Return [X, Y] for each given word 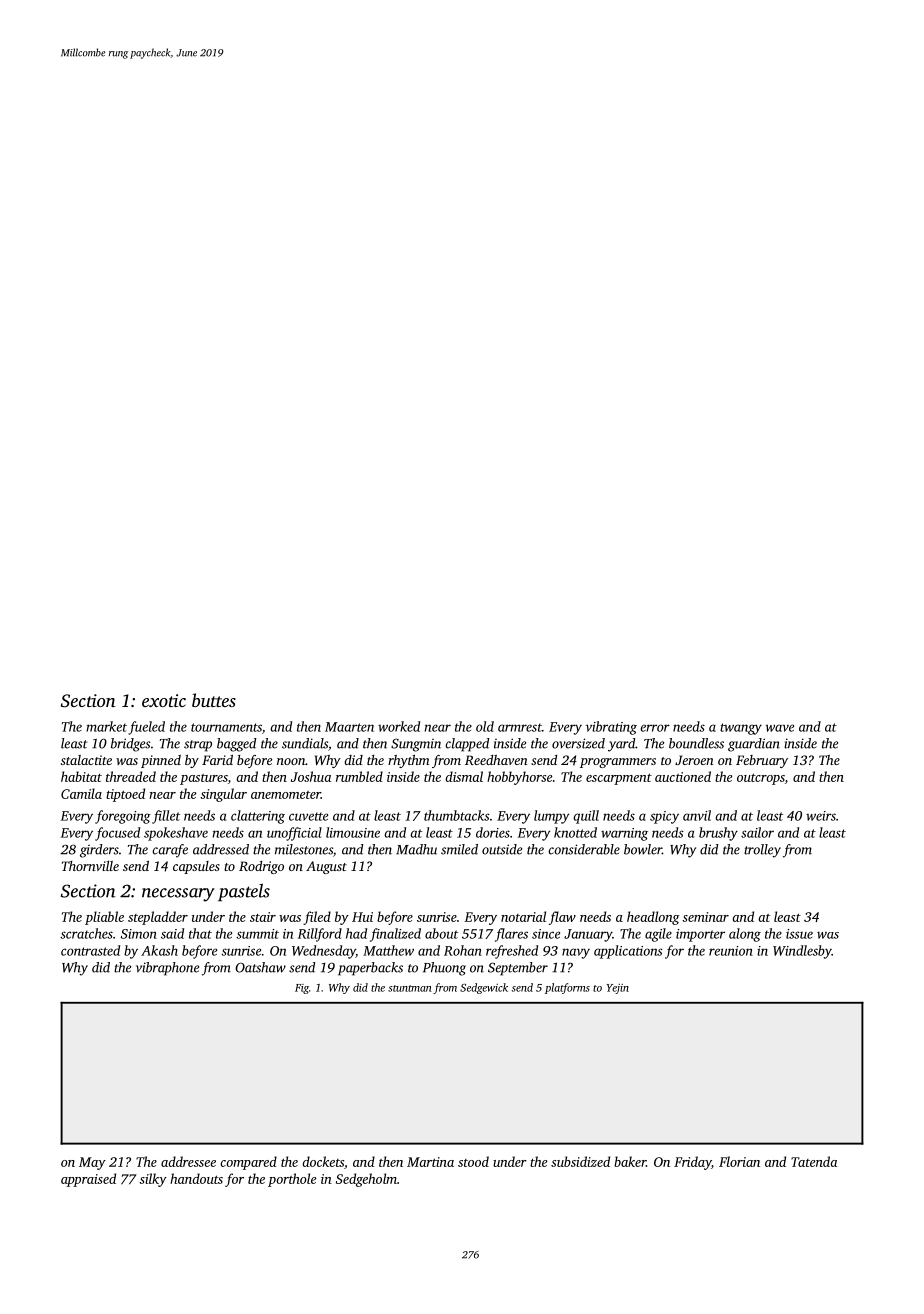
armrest [520, 727]
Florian [739, 1161]
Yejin [618, 989]
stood [473, 1161]
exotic [164, 700]
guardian [754, 745]
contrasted [90, 950]
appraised [88, 1180]
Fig [302, 989]
